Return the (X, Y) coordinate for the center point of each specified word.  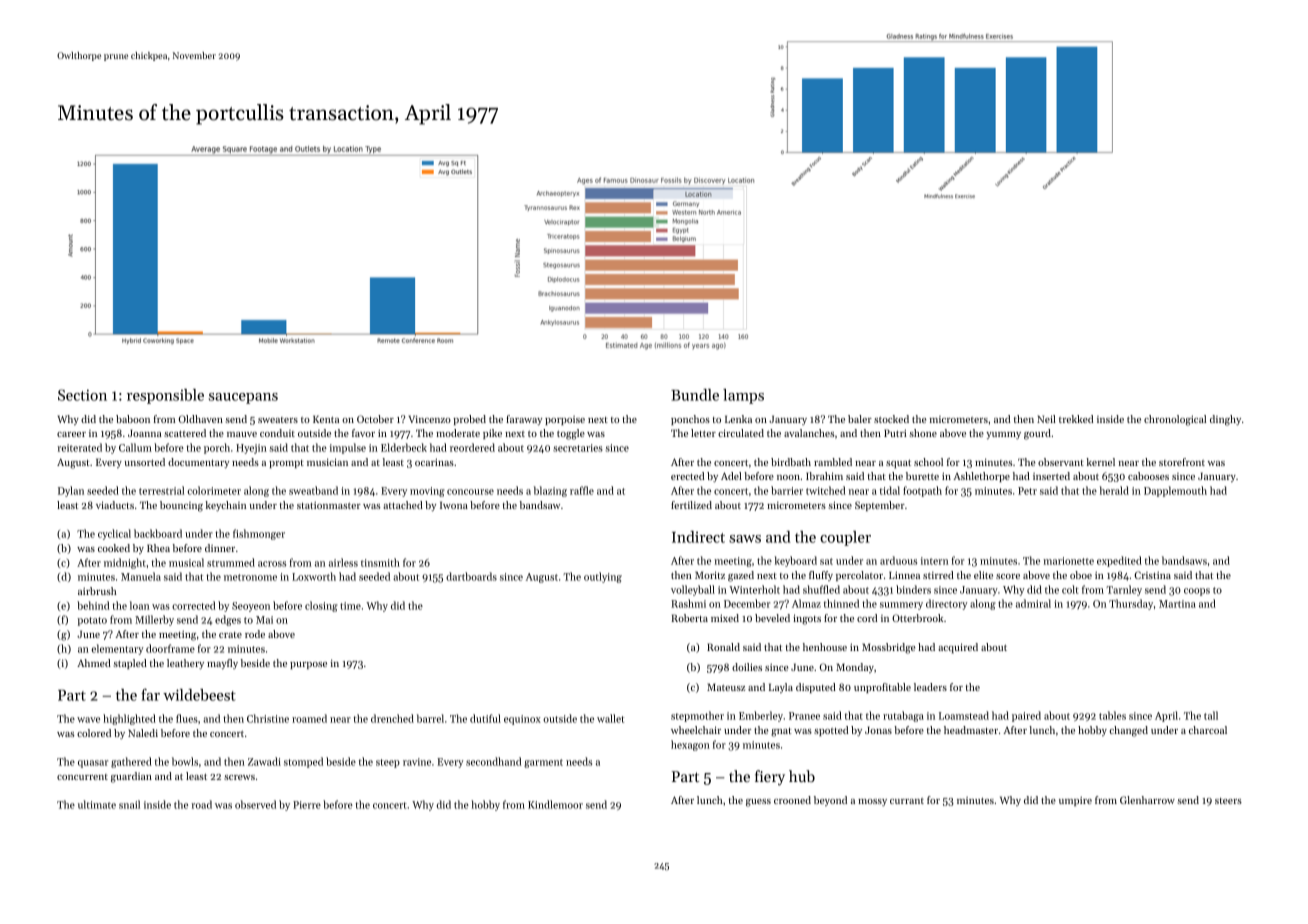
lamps (743, 396)
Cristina (1152, 575)
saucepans (243, 398)
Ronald (723, 647)
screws (239, 777)
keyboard (796, 561)
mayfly (222, 664)
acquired (958, 648)
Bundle (695, 395)
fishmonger (259, 534)
